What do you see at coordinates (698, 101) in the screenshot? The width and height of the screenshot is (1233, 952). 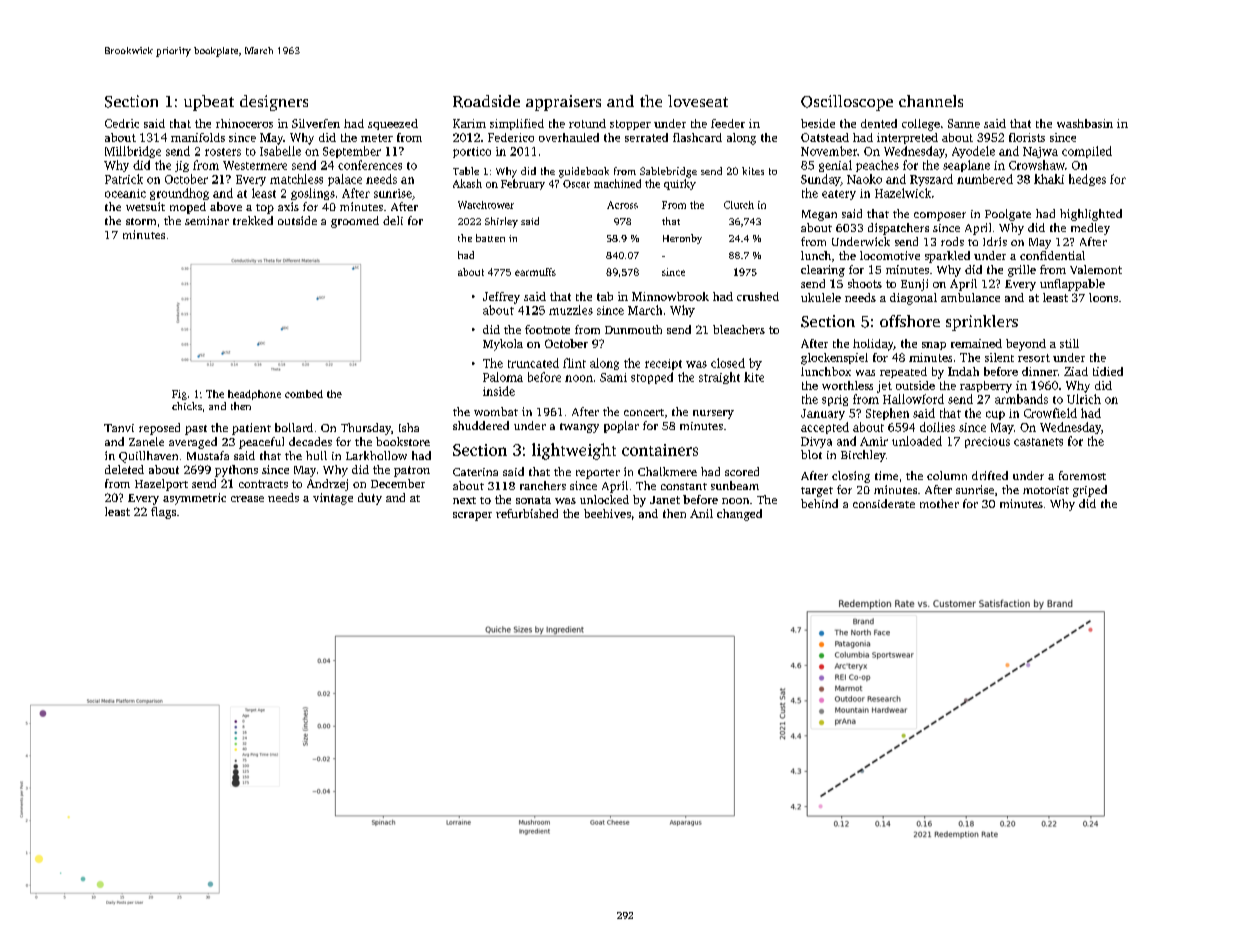 I see `loveseat` at bounding box center [698, 101].
